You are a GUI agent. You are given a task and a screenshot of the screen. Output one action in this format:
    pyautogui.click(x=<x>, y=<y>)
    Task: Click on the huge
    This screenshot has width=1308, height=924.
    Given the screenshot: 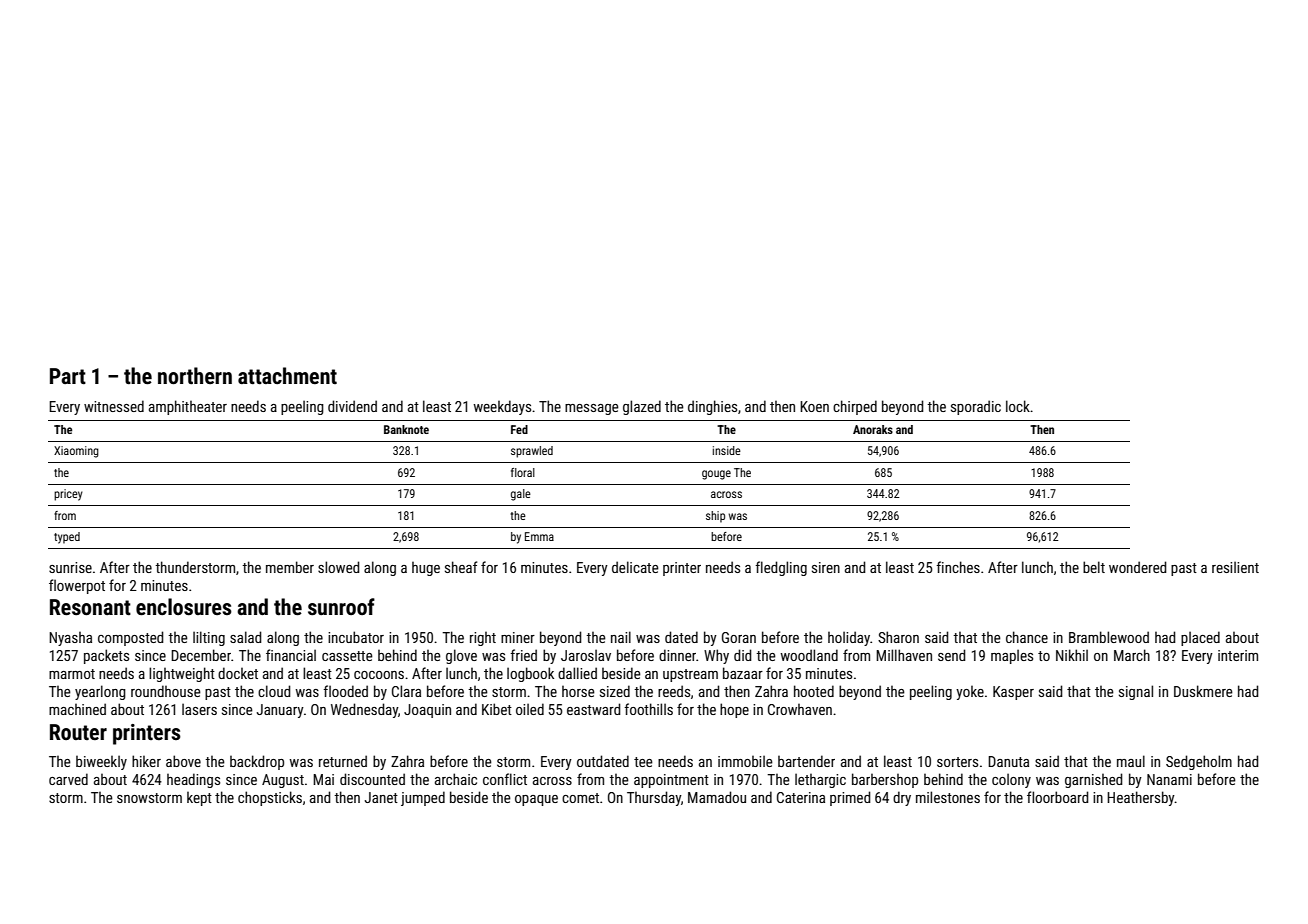 What is the action you would take?
    pyautogui.click(x=426, y=568)
